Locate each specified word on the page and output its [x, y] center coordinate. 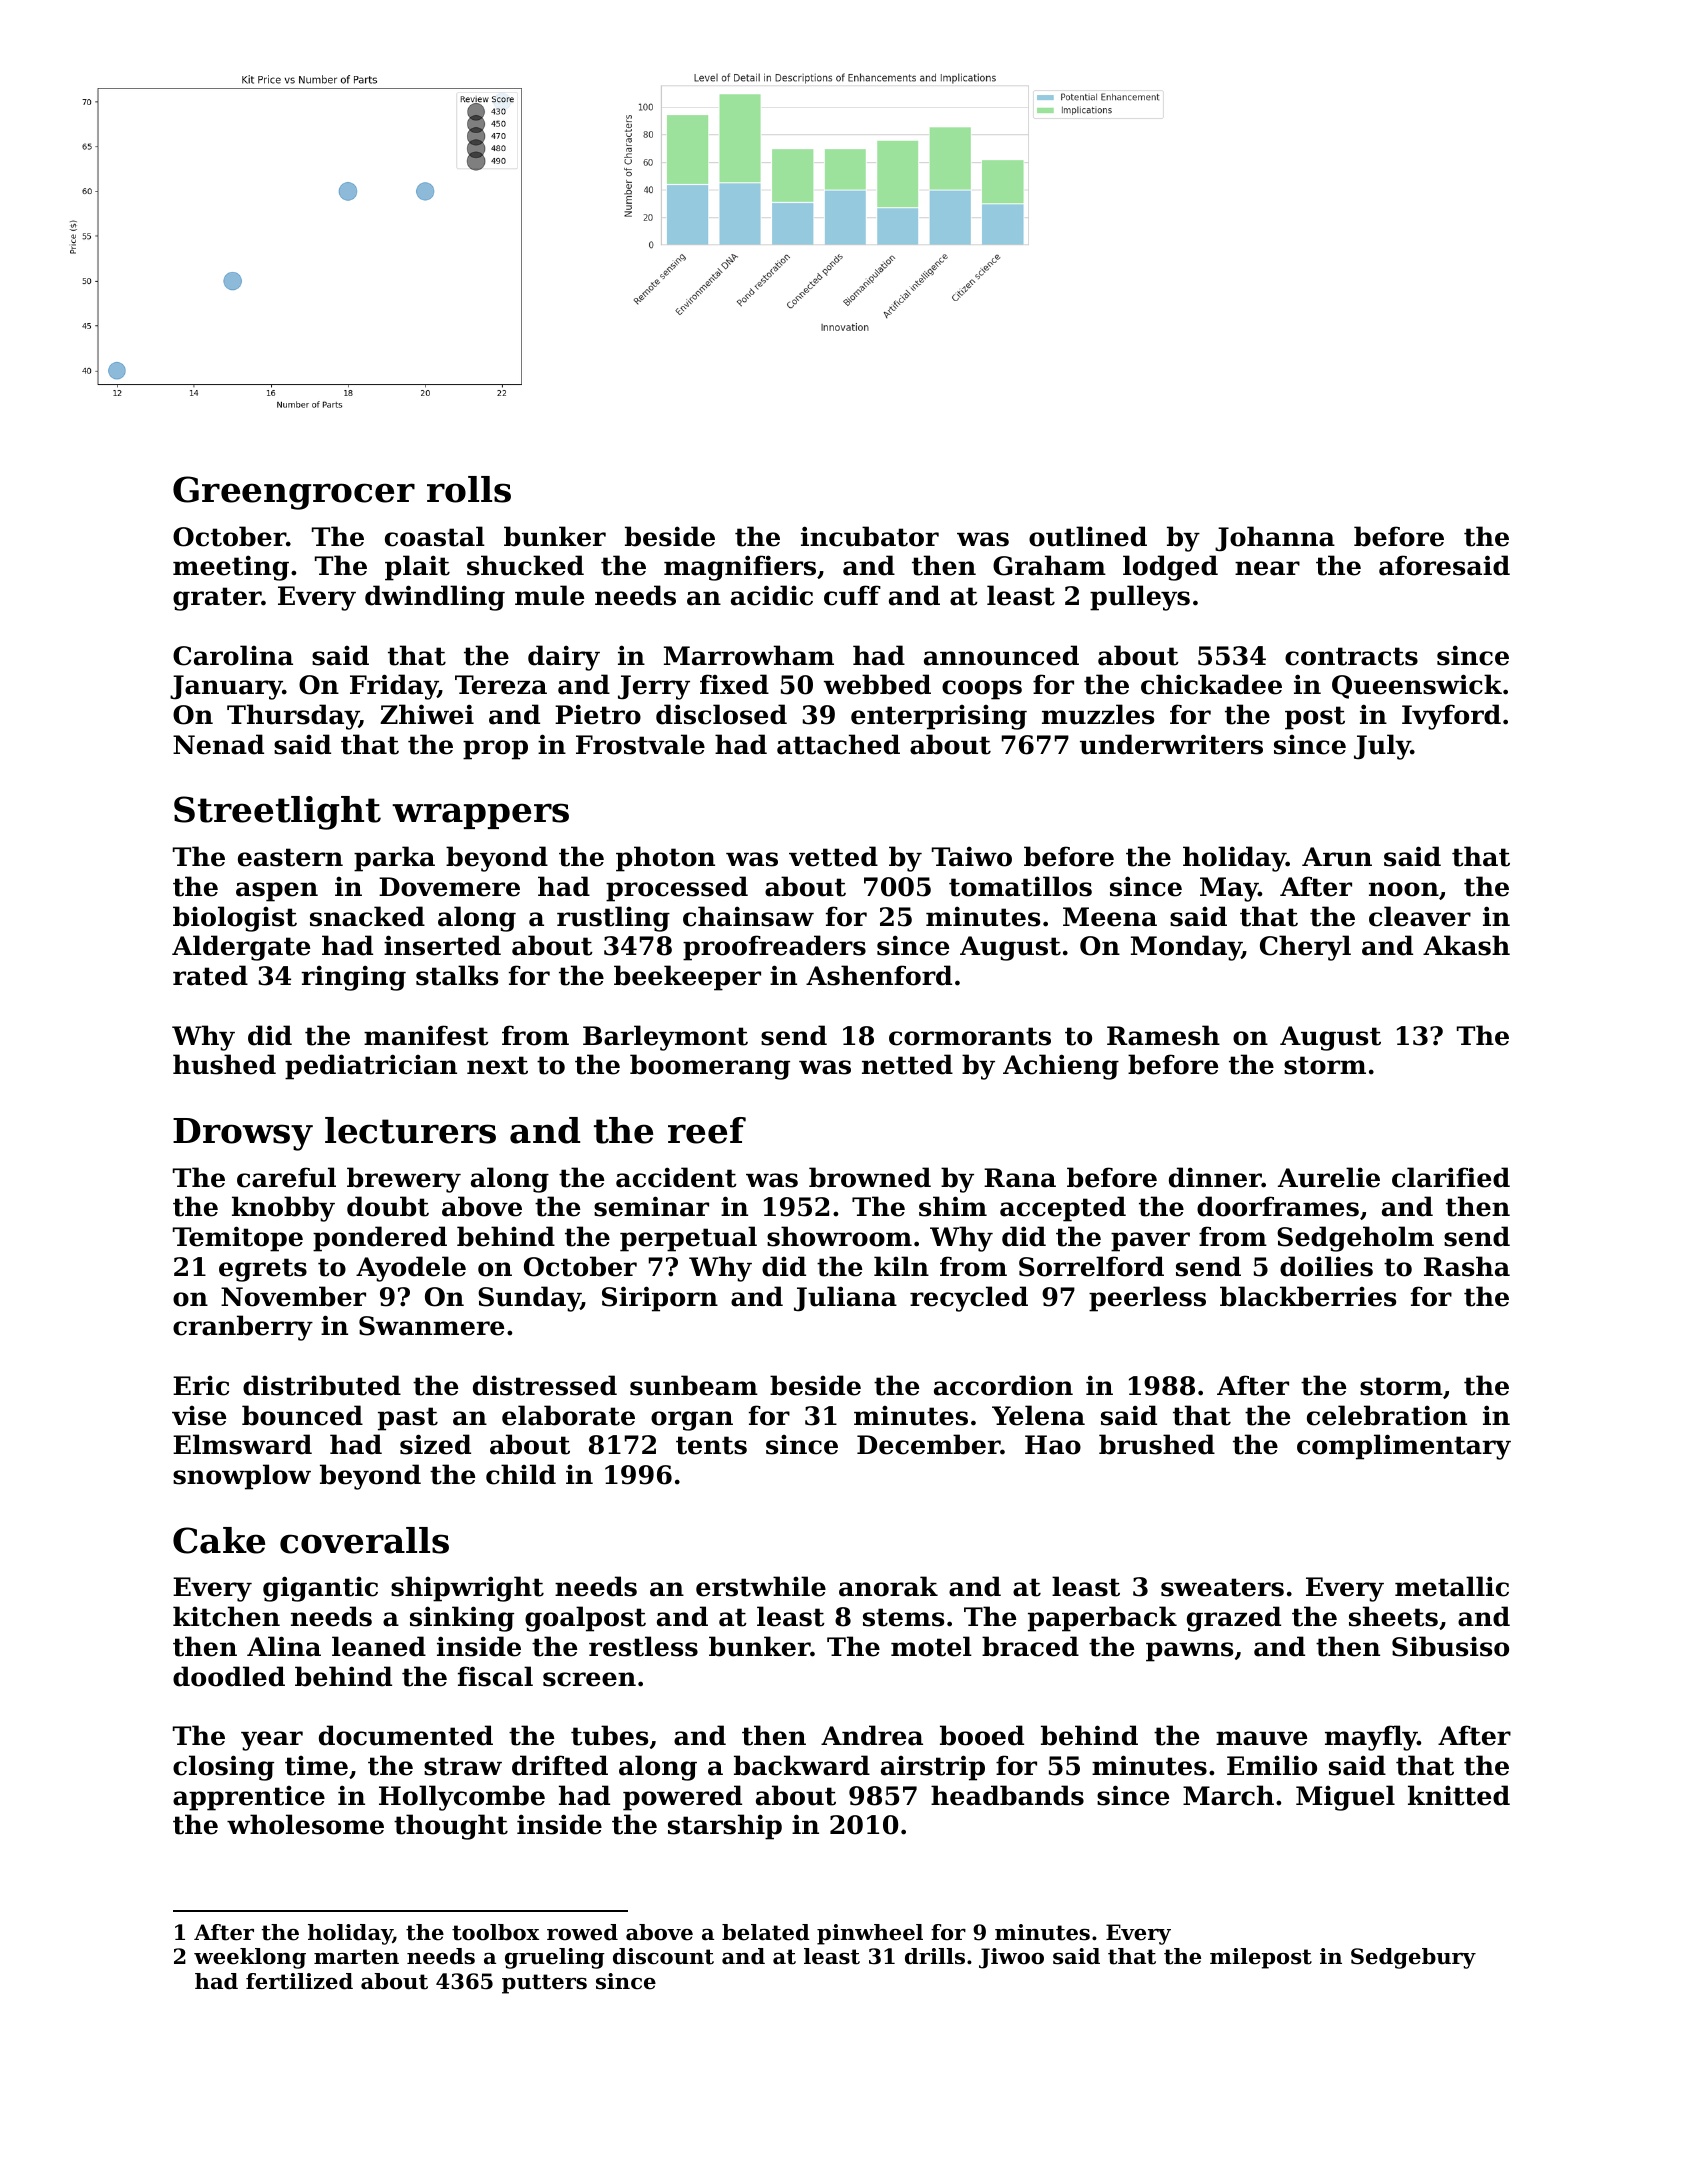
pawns [1189, 1652]
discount [663, 1956]
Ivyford [1451, 717]
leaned [379, 1646]
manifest [426, 1035]
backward [802, 1765]
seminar [651, 1206]
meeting [231, 568]
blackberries [1308, 1296]
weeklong [250, 1958]
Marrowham [749, 655]
